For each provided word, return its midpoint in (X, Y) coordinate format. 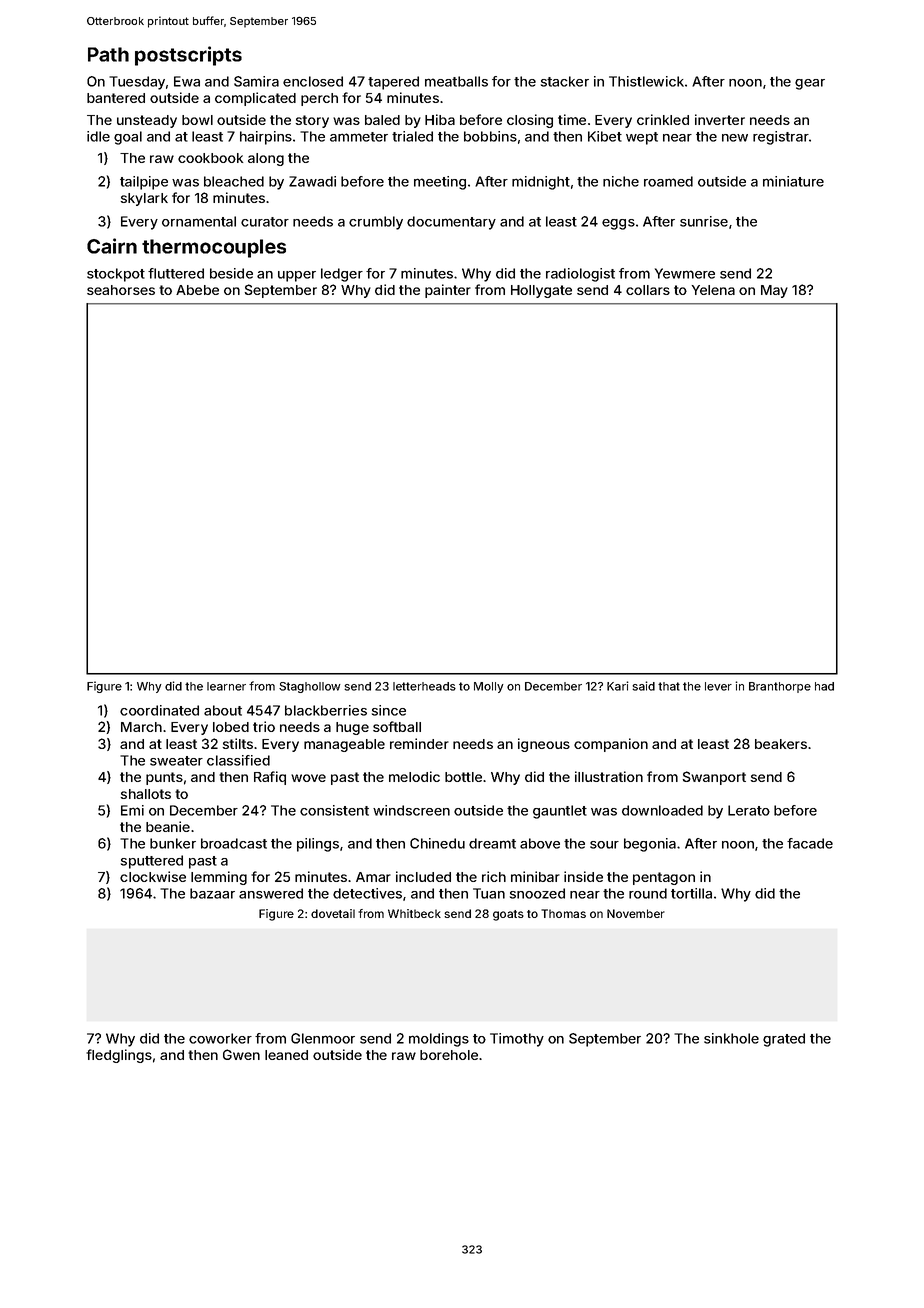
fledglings (119, 1056)
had (824, 686)
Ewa (187, 81)
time (572, 119)
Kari (618, 686)
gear (810, 84)
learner (226, 686)
